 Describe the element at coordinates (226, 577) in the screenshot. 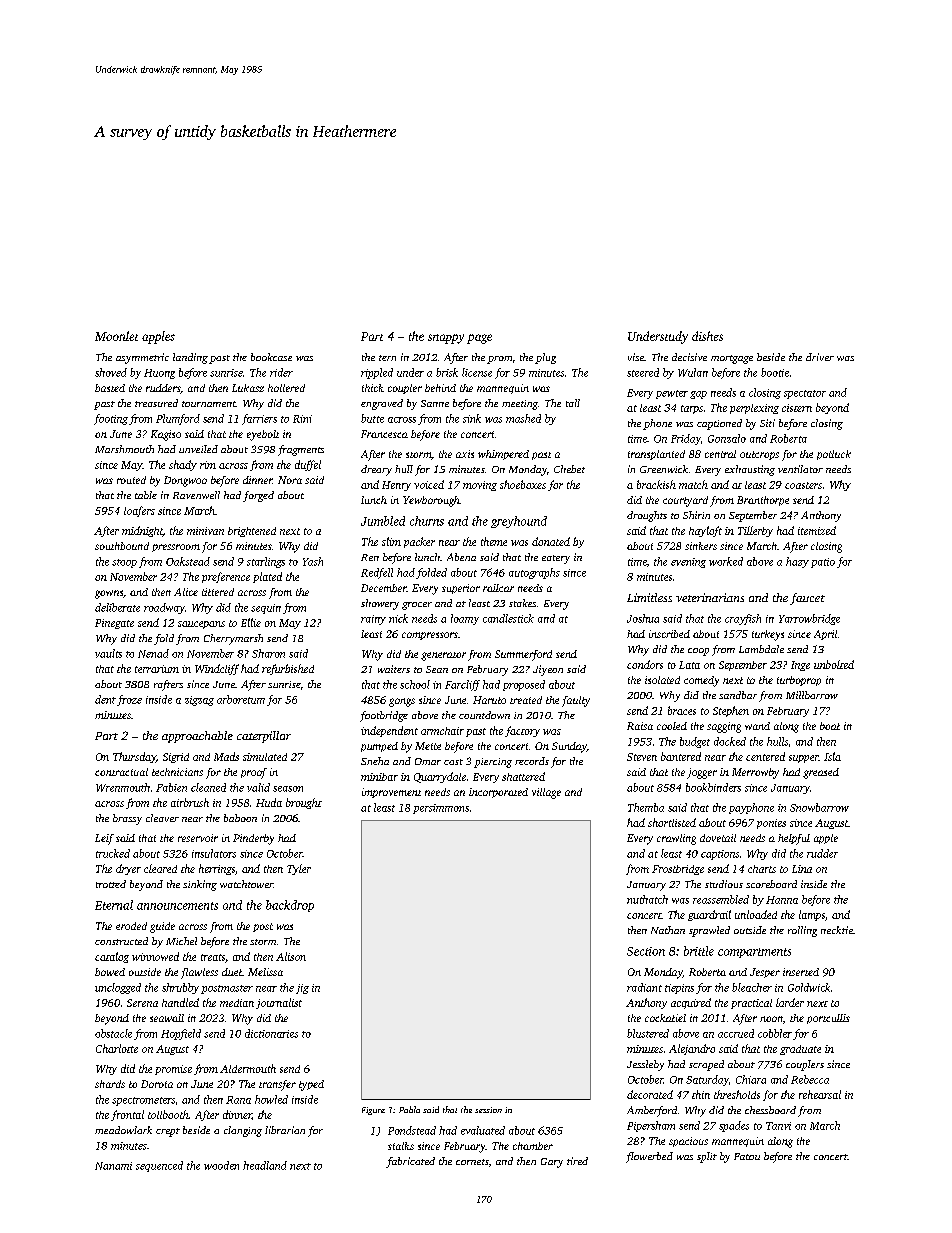

I see `preference` at that location.
